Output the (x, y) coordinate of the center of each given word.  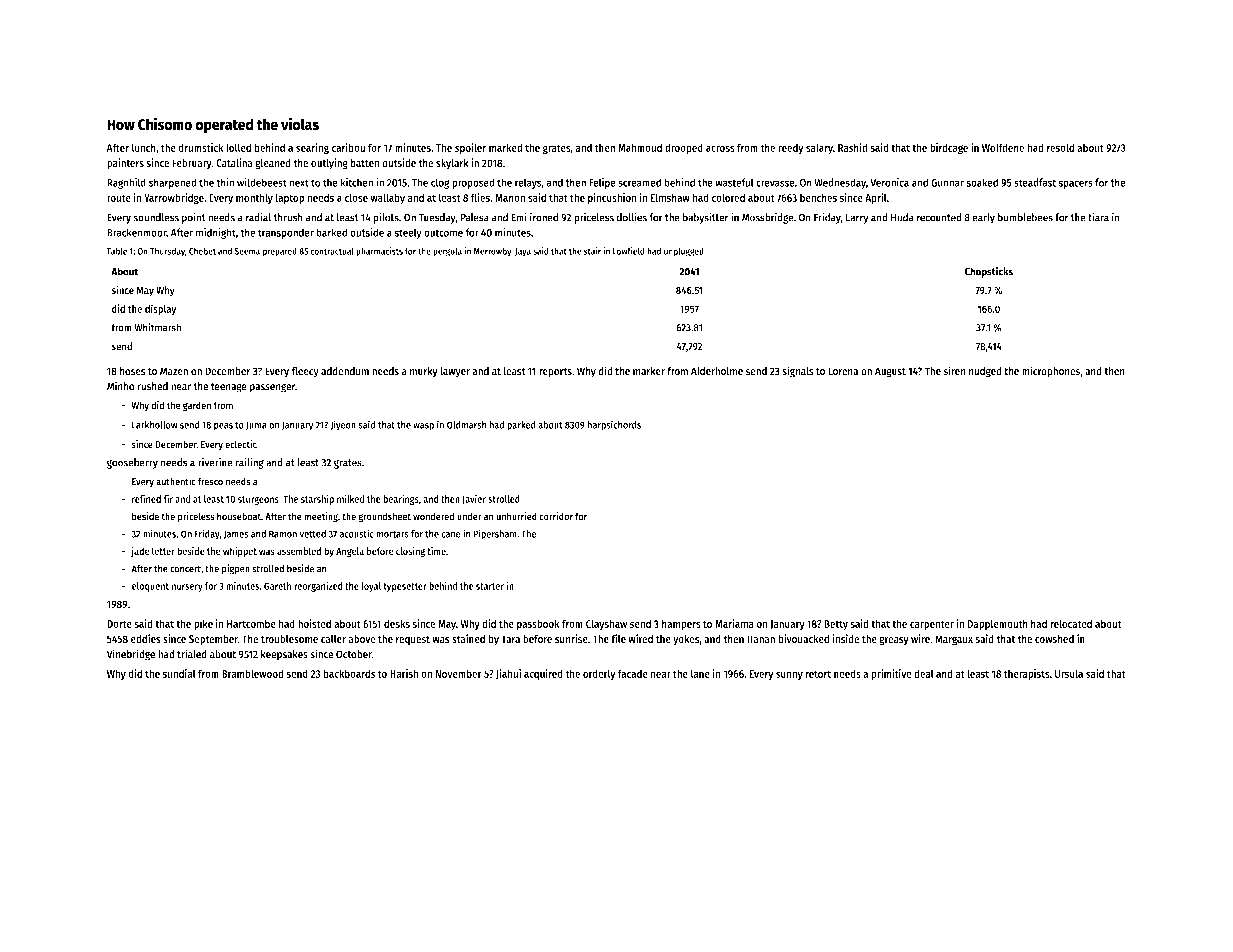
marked (506, 147)
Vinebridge (131, 655)
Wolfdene (1003, 147)
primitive (891, 674)
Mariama (734, 623)
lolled (238, 147)
